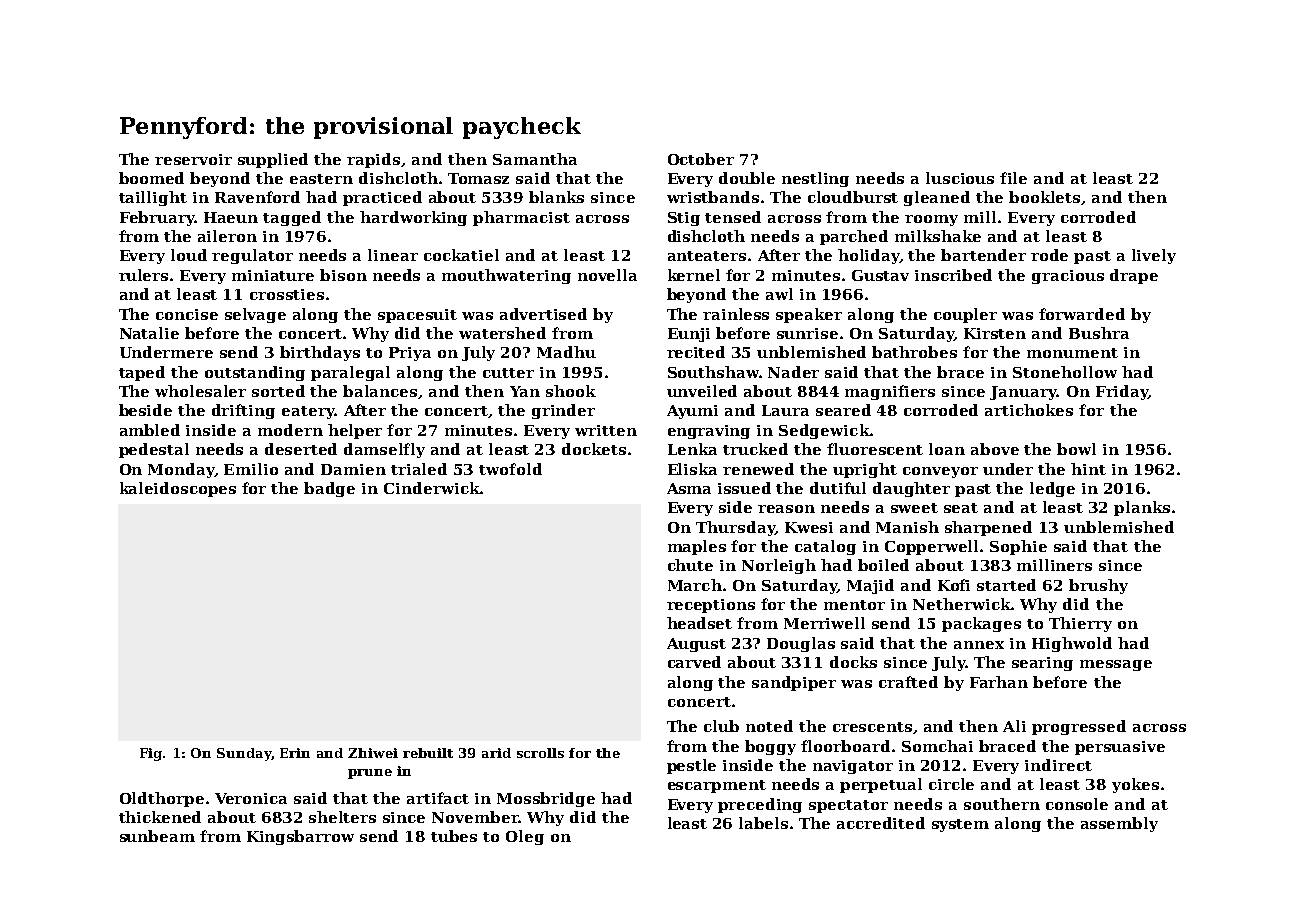 Image resolution: width=1308 pixels, height=924 pixels. Describe the element at coordinates (151, 178) in the screenshot. I see `boomed` at that location.
